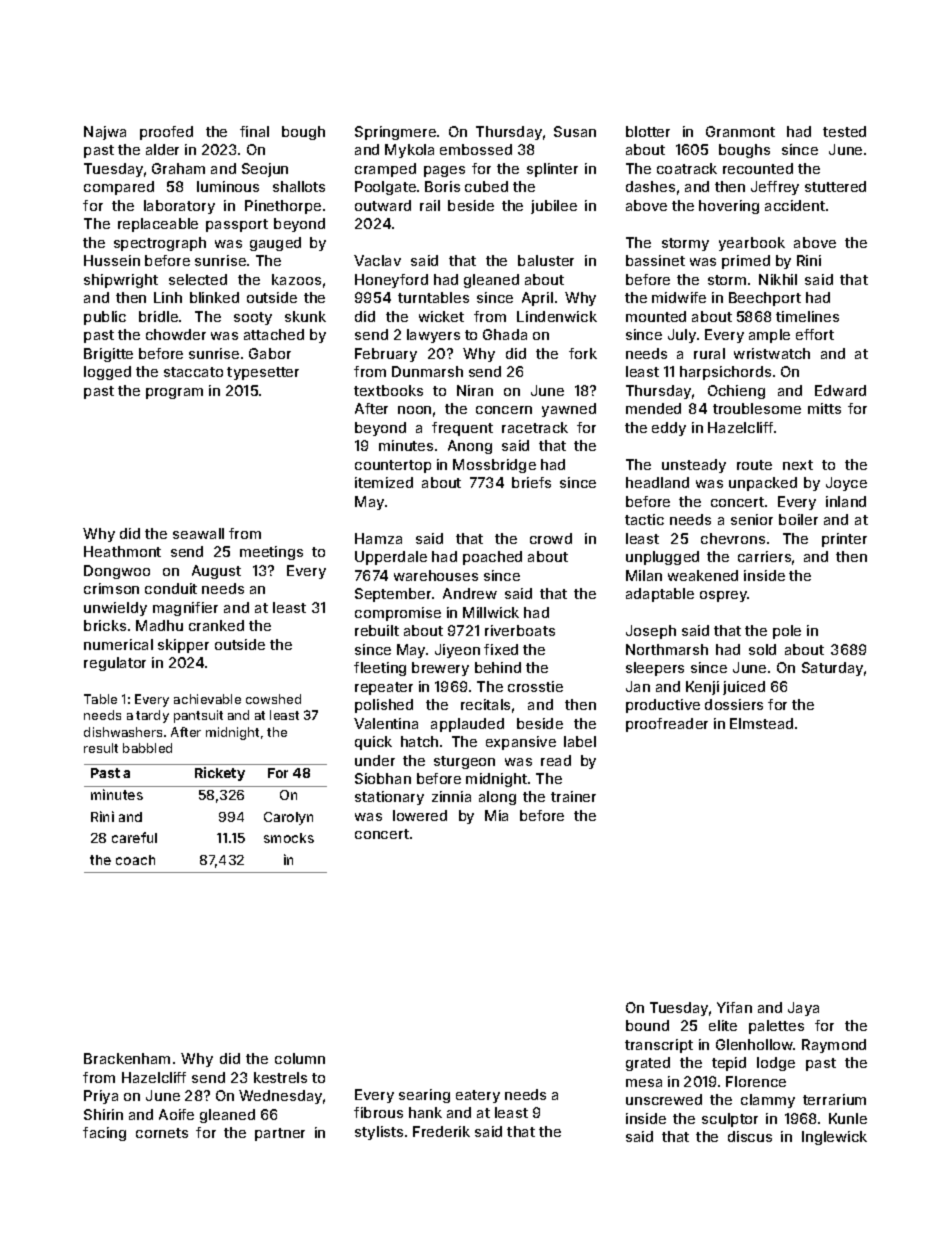  What do you see at coordinates (135, 860) in the screenshot?
I see `coach` at bounding box center [135, 860].
